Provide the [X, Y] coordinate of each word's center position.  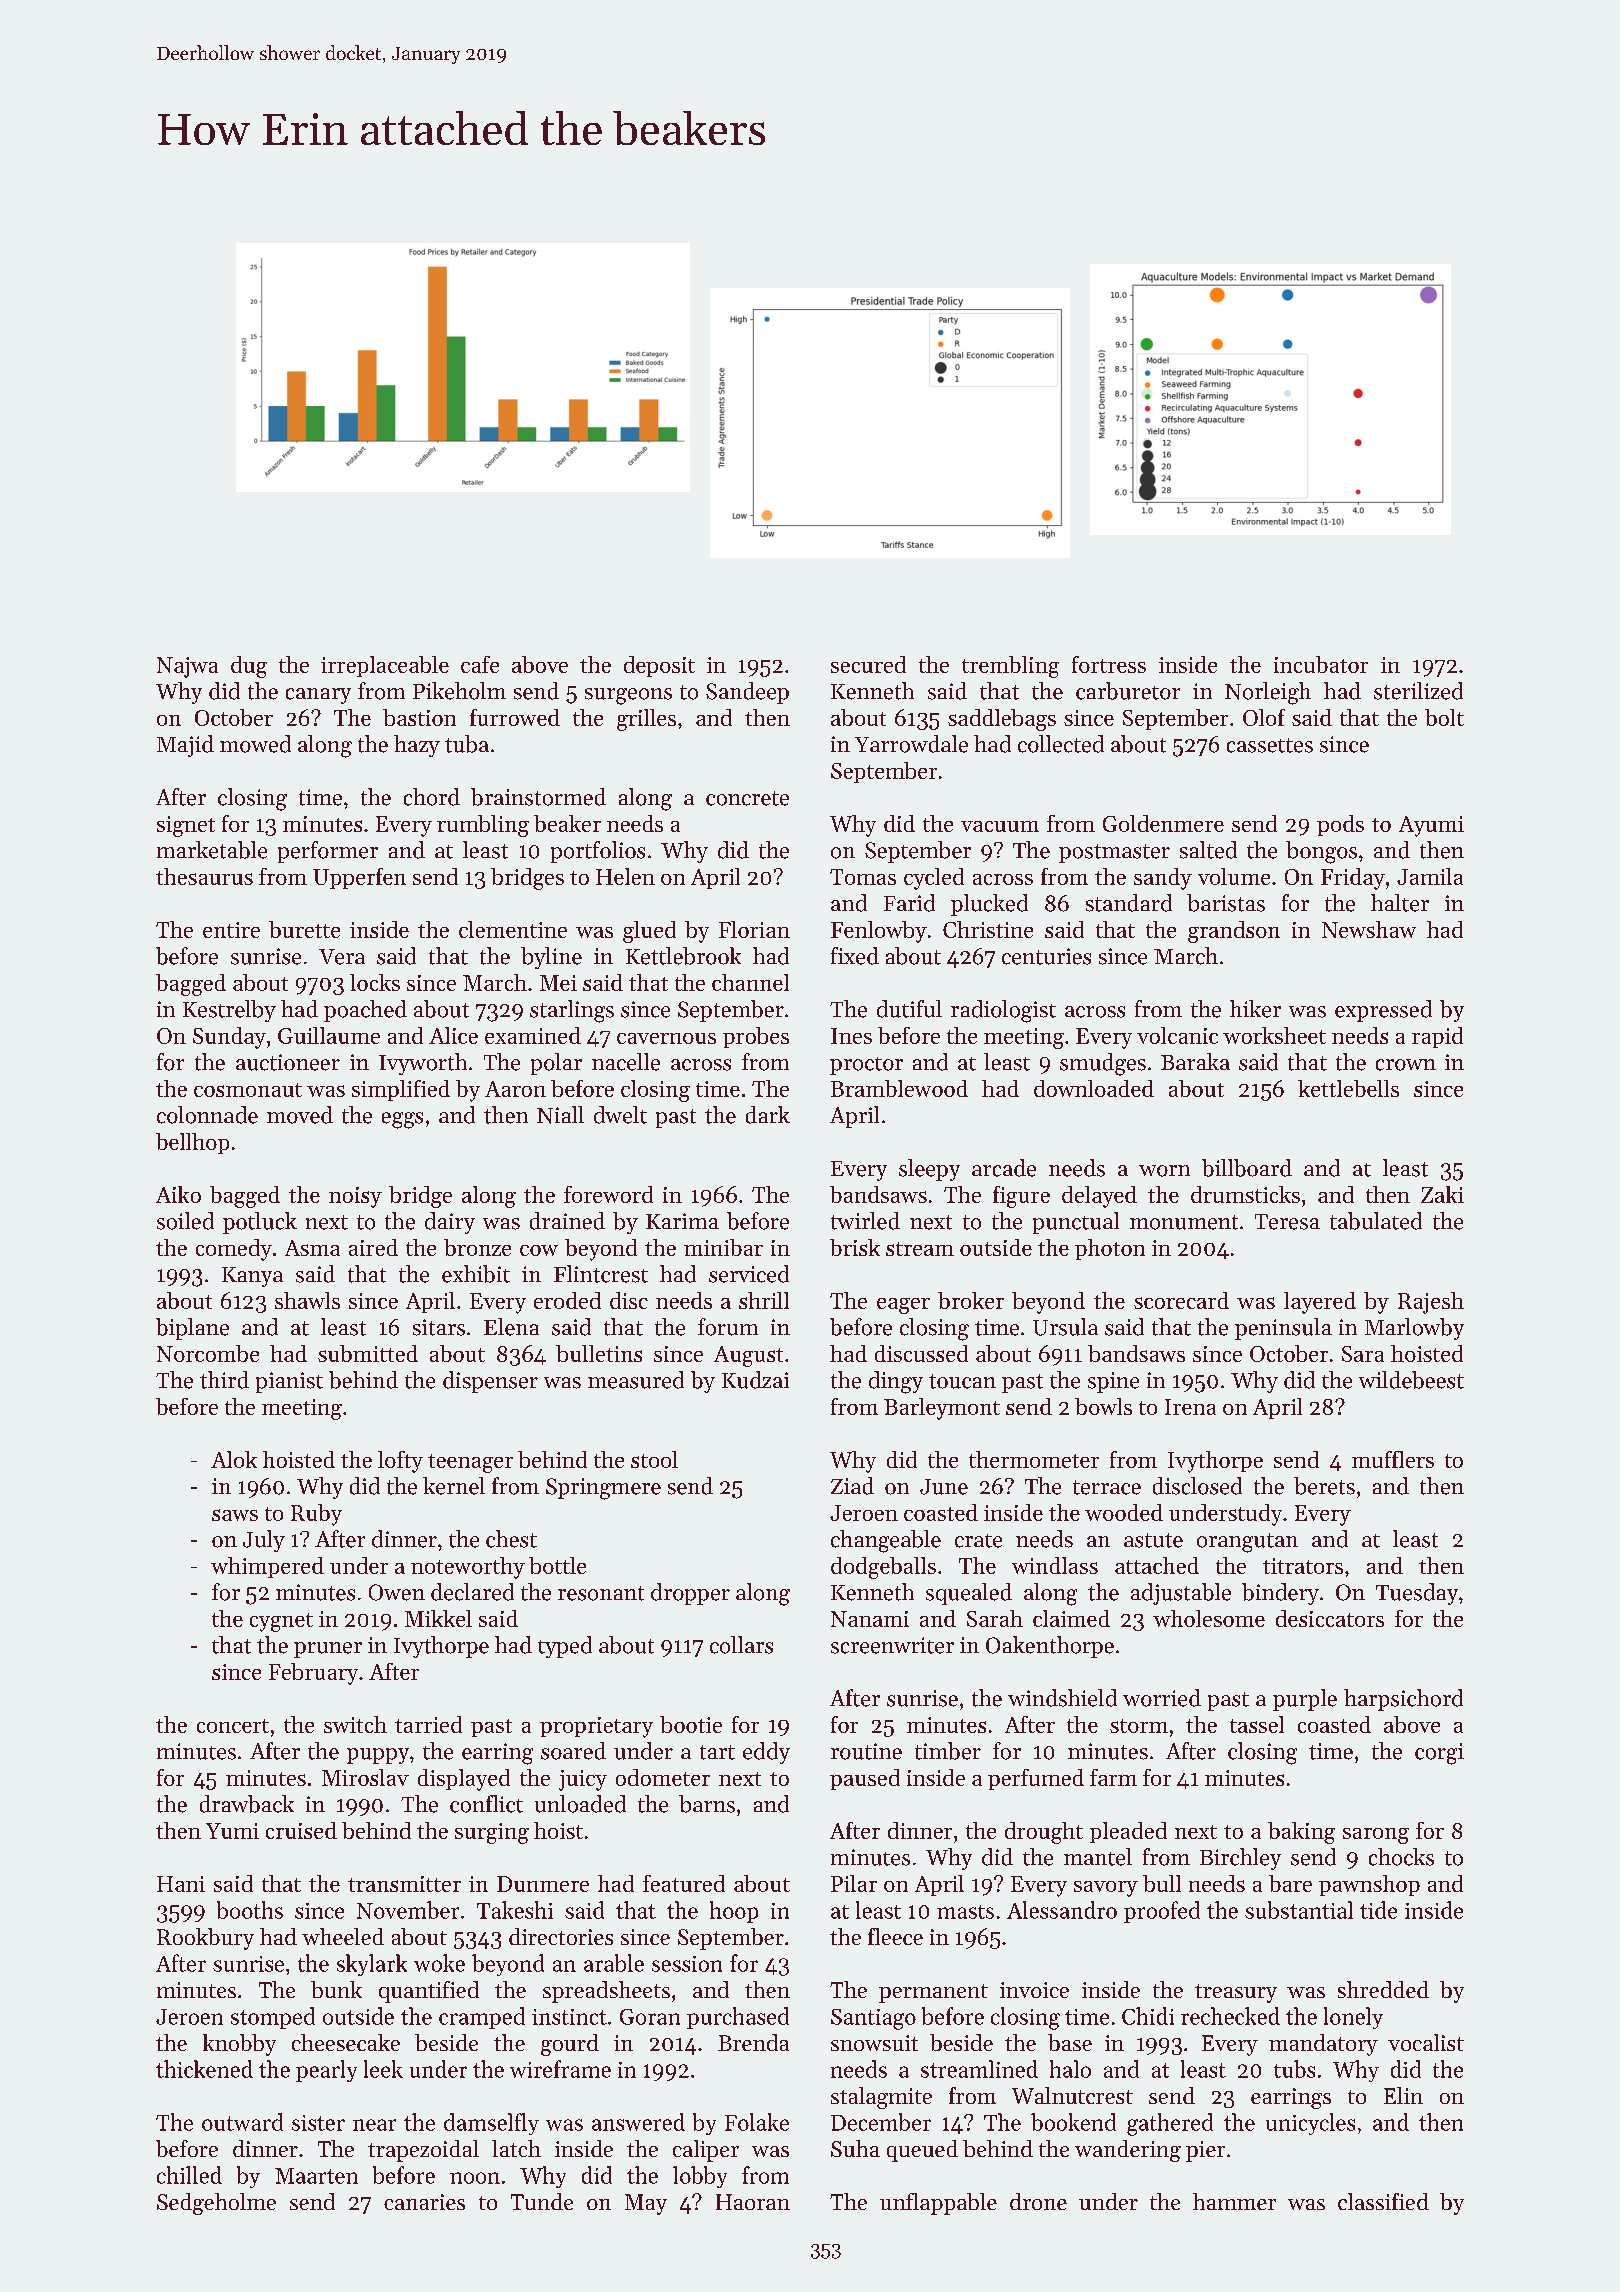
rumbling [483, 826]
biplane [192, 1329]
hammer [1234, 2201]
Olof [1264, 717]
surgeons [628, 696]
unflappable [938, 2204]
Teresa [1287, 1222]
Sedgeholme [216, 2204]
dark [768, 1115]
